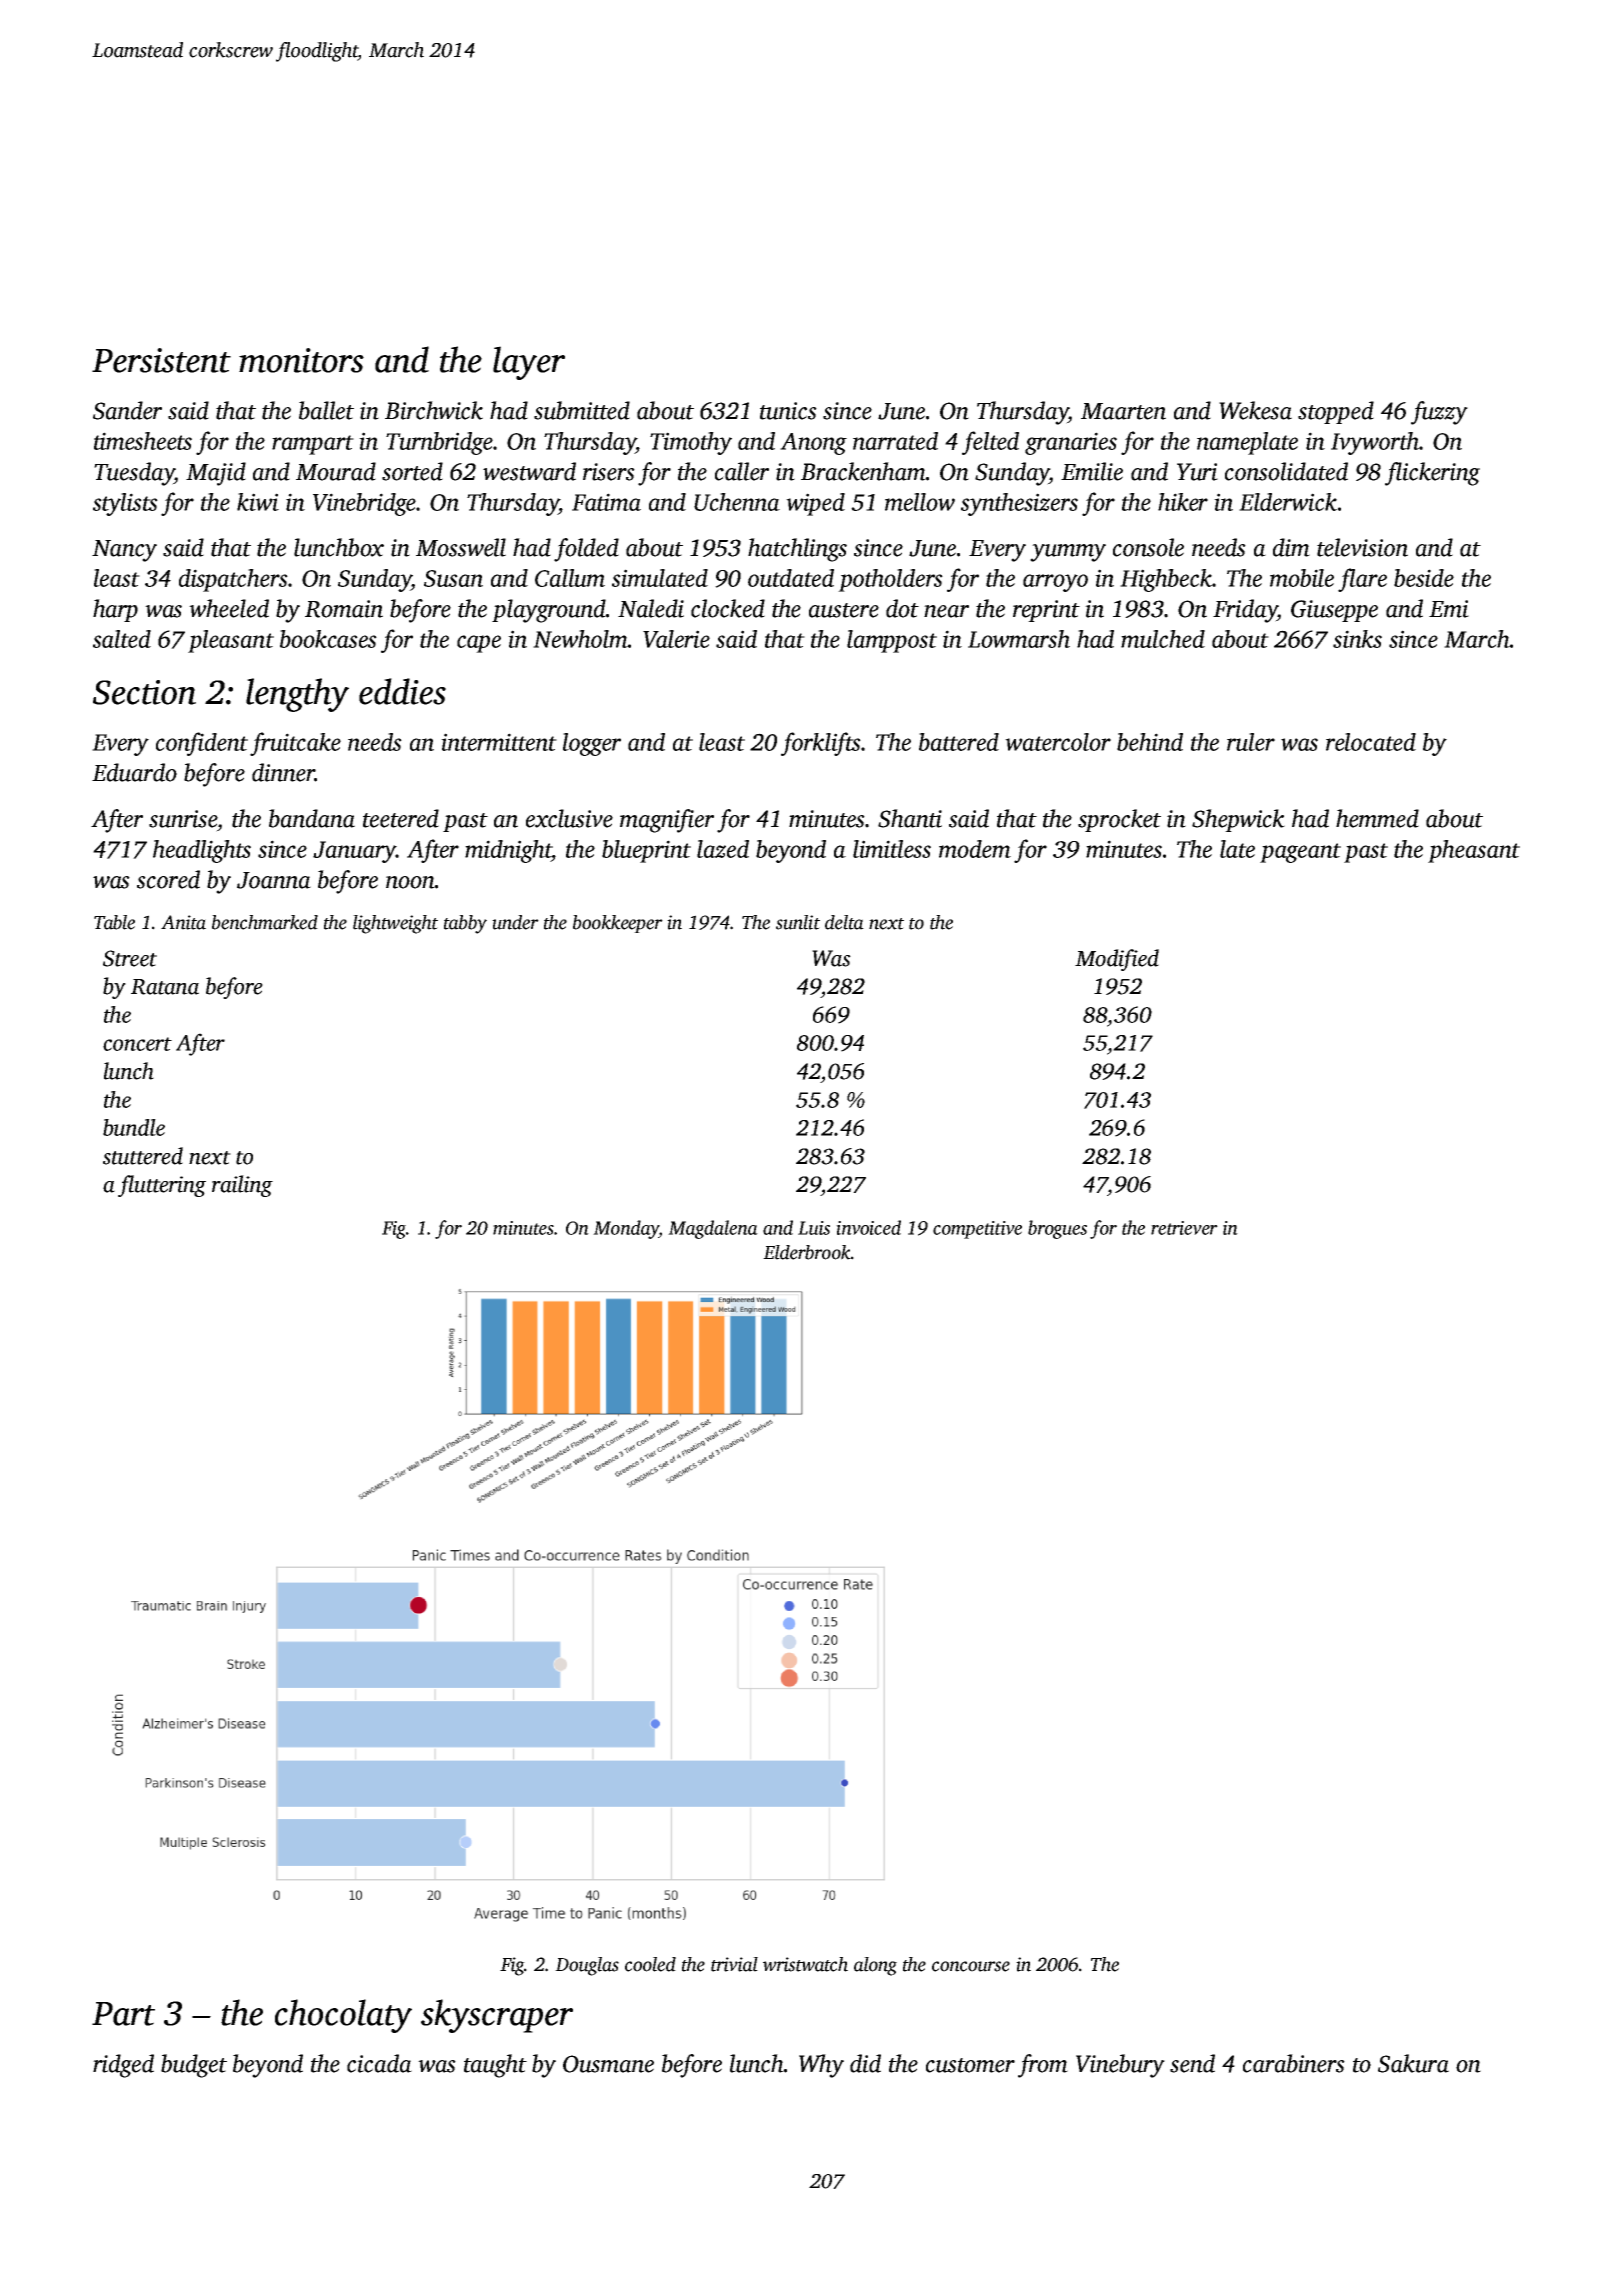 This document has width=1620, height=2292. I want to click on retriever, so click(1184, 1228).
